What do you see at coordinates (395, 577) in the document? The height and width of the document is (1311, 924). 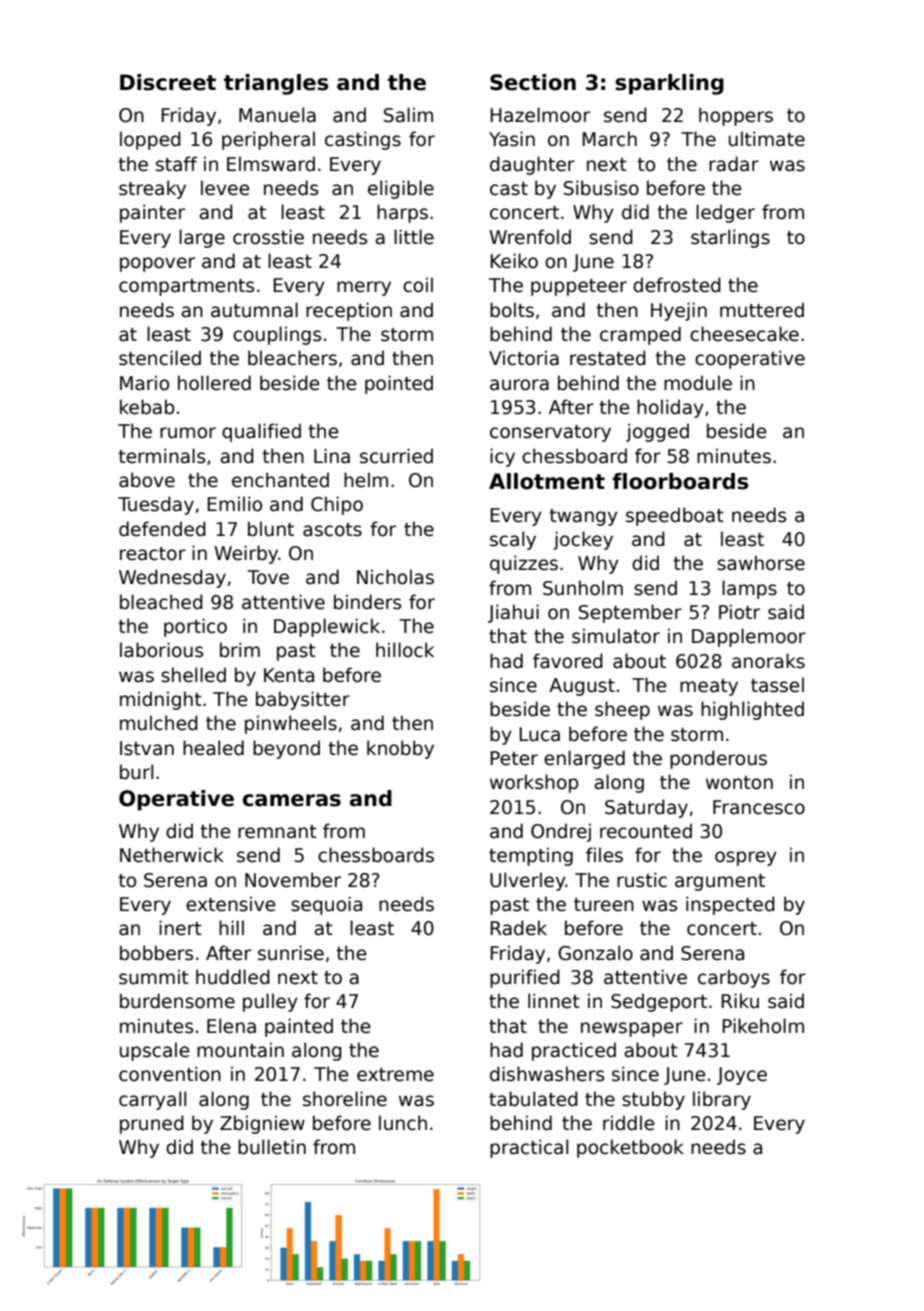 I see `Nicholas` at bounding box center [395, 577].
